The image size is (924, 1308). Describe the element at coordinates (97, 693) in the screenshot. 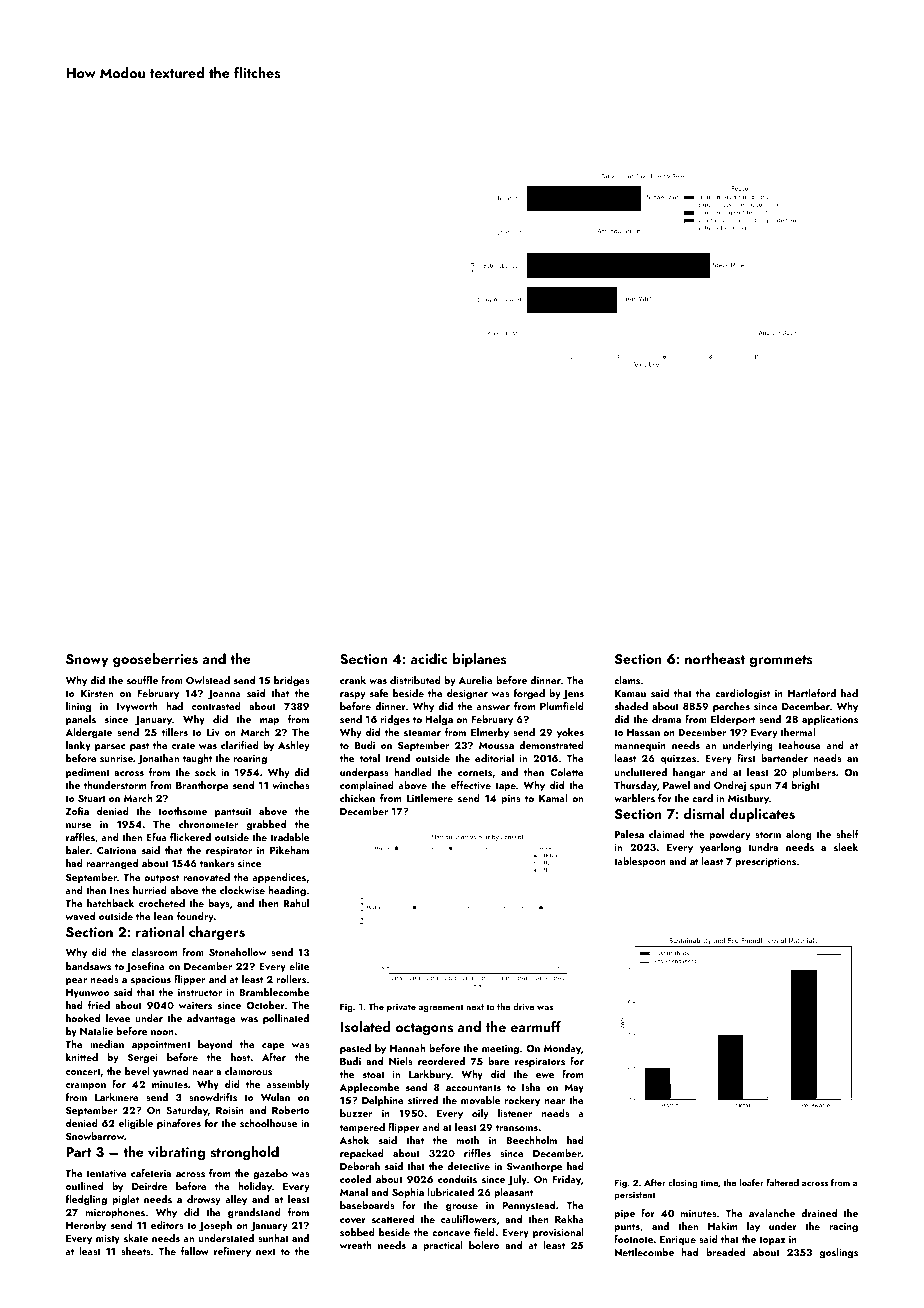

I see `Kirsten` at that location.
